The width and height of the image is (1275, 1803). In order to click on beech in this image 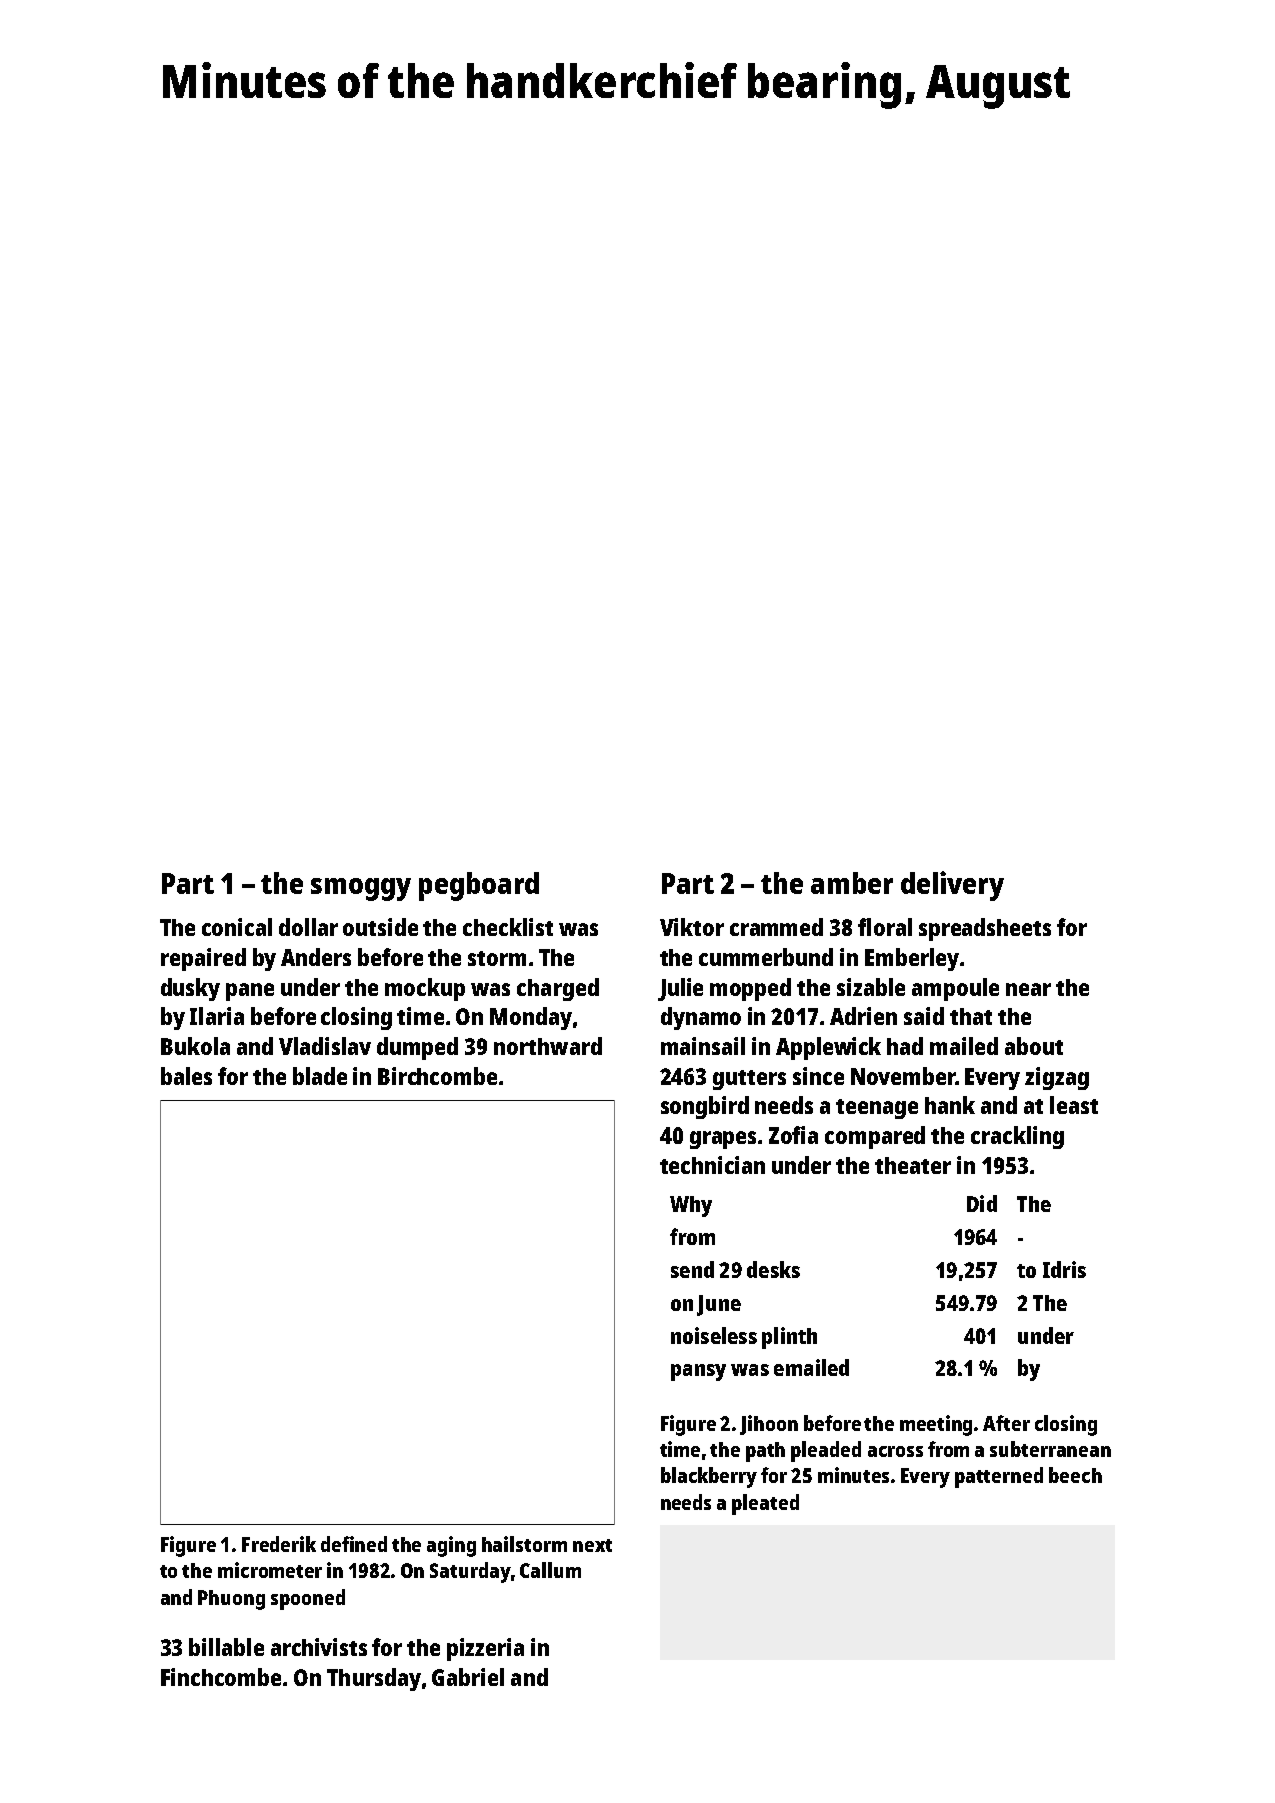, I will do `click(1075, 1475)`.
